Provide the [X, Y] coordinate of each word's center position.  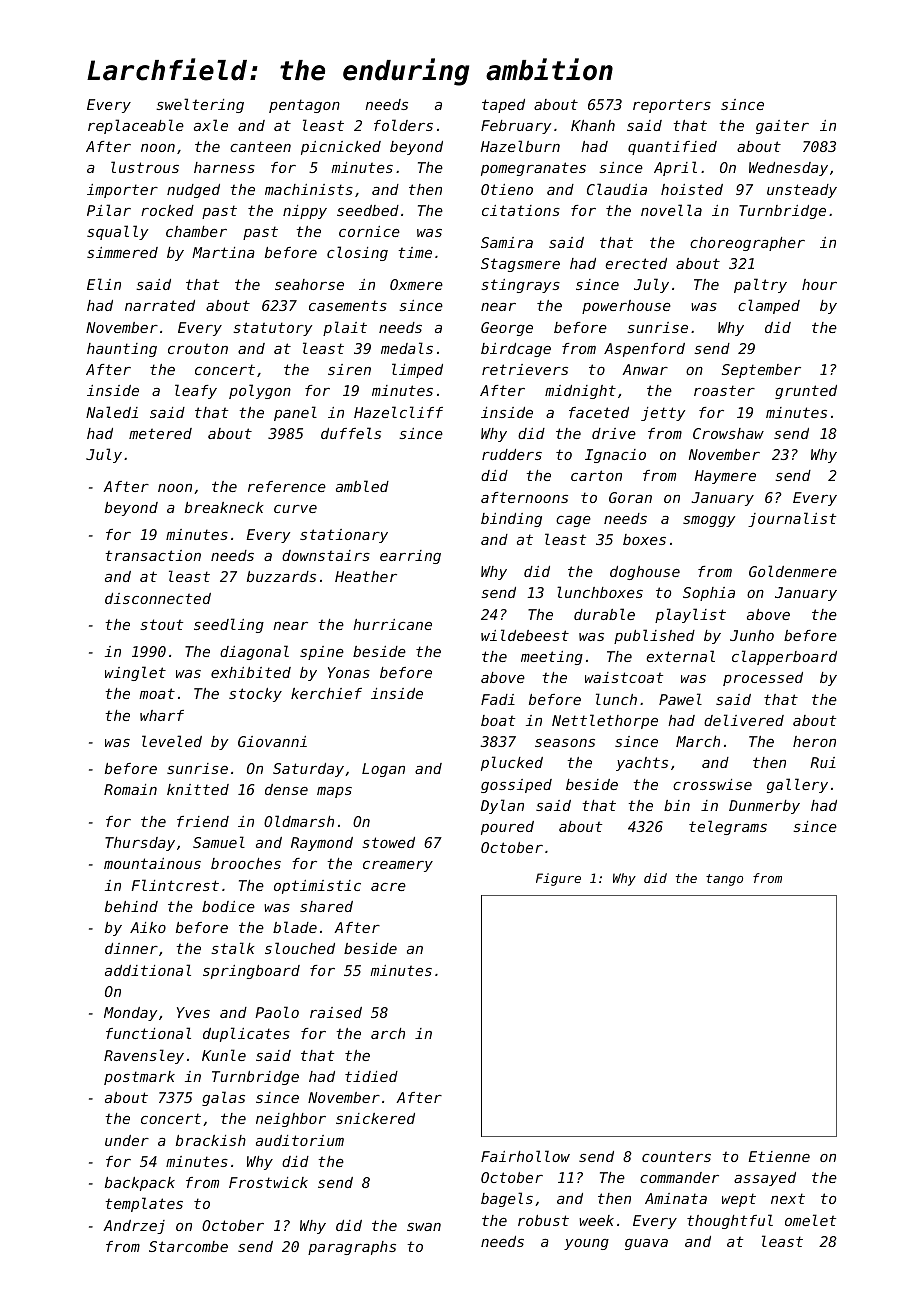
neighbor [291, 1120]
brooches [246, 863]
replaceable [136, 126]
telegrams [728, 827]
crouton [198, 348]
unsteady [802, 191]
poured [507, 828]
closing [357, 253]
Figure [558, 879]
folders [403, 125]
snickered [375, 1118]
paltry [760, 285]
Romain [130, 789]
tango [724, 880]
